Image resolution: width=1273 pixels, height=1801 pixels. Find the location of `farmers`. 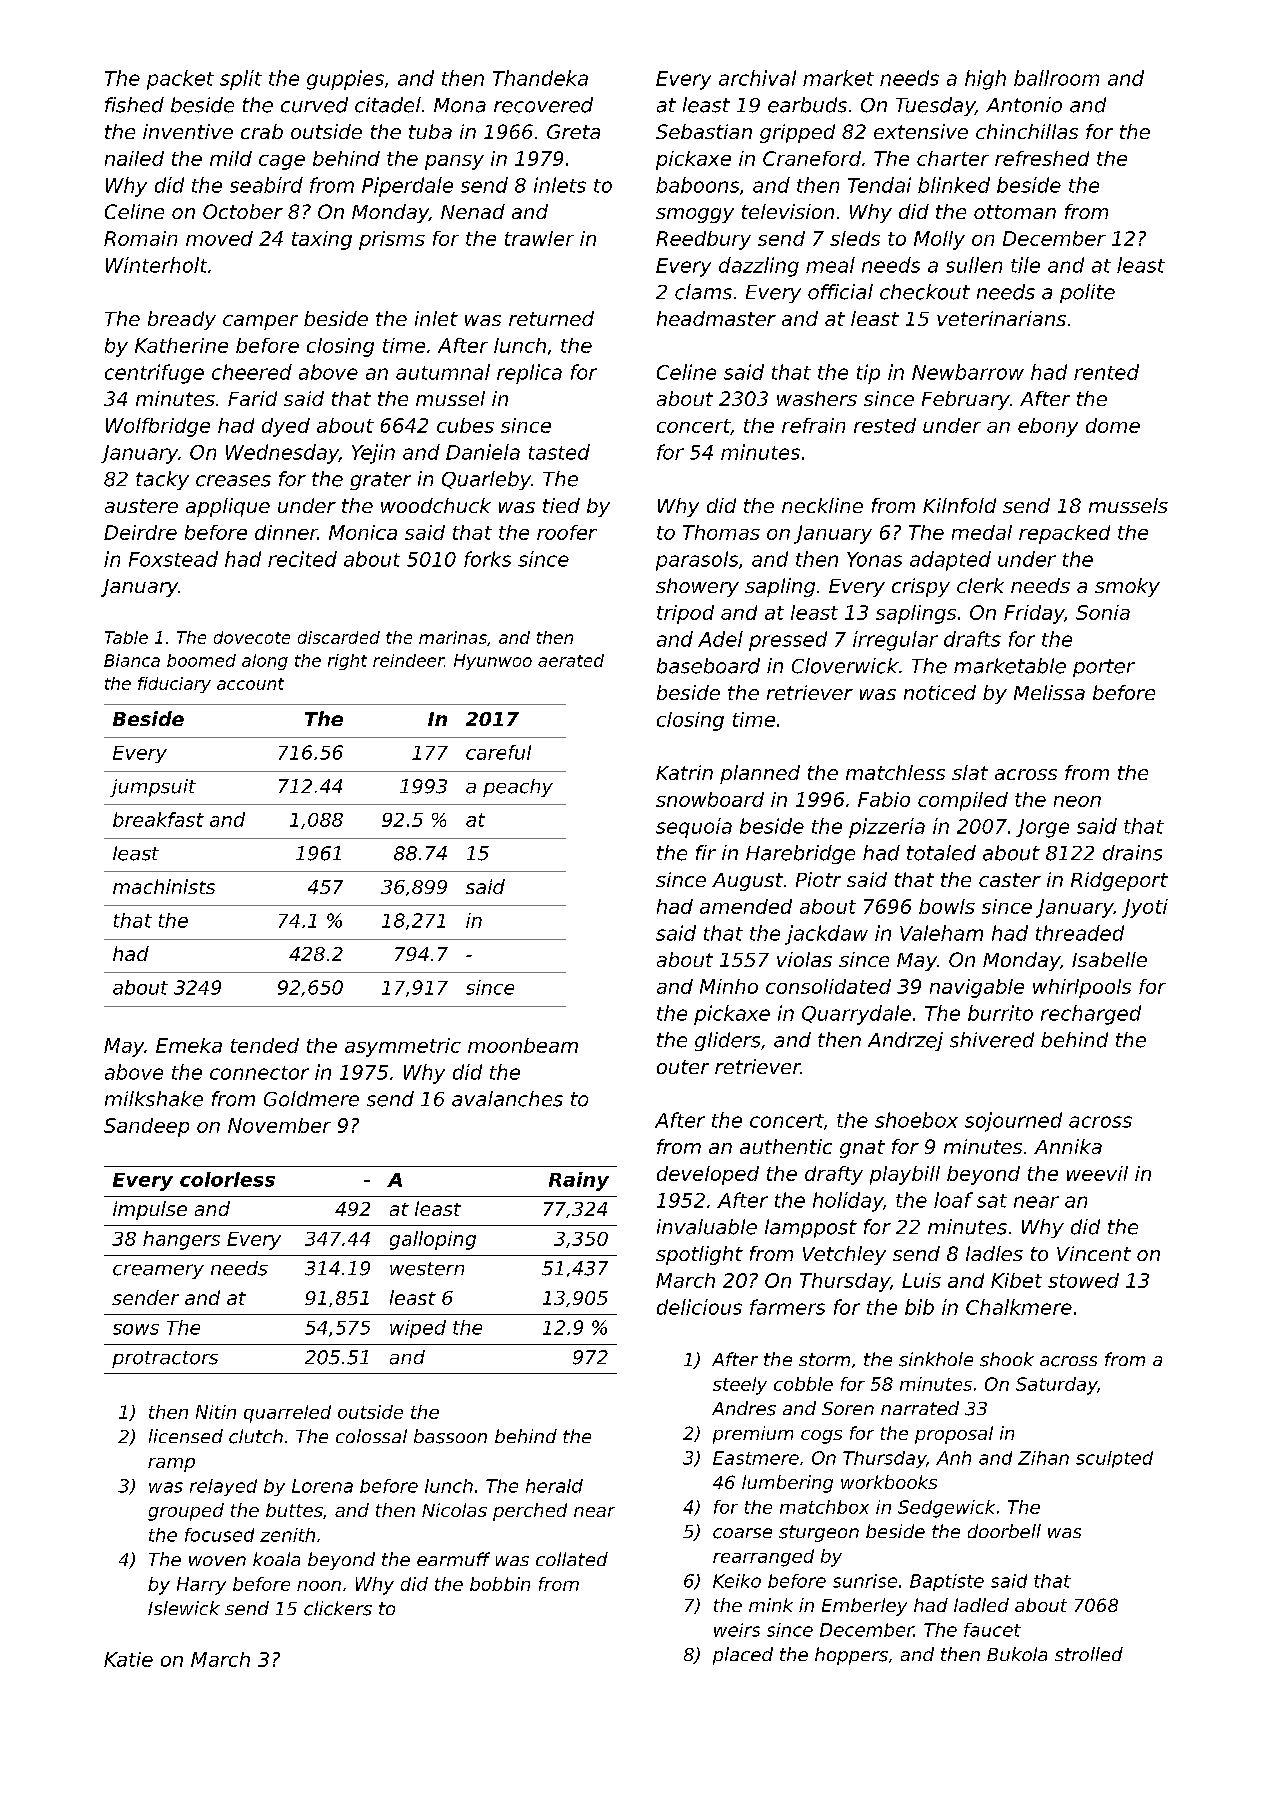

farmers is located at coordinates (787, 1307).
